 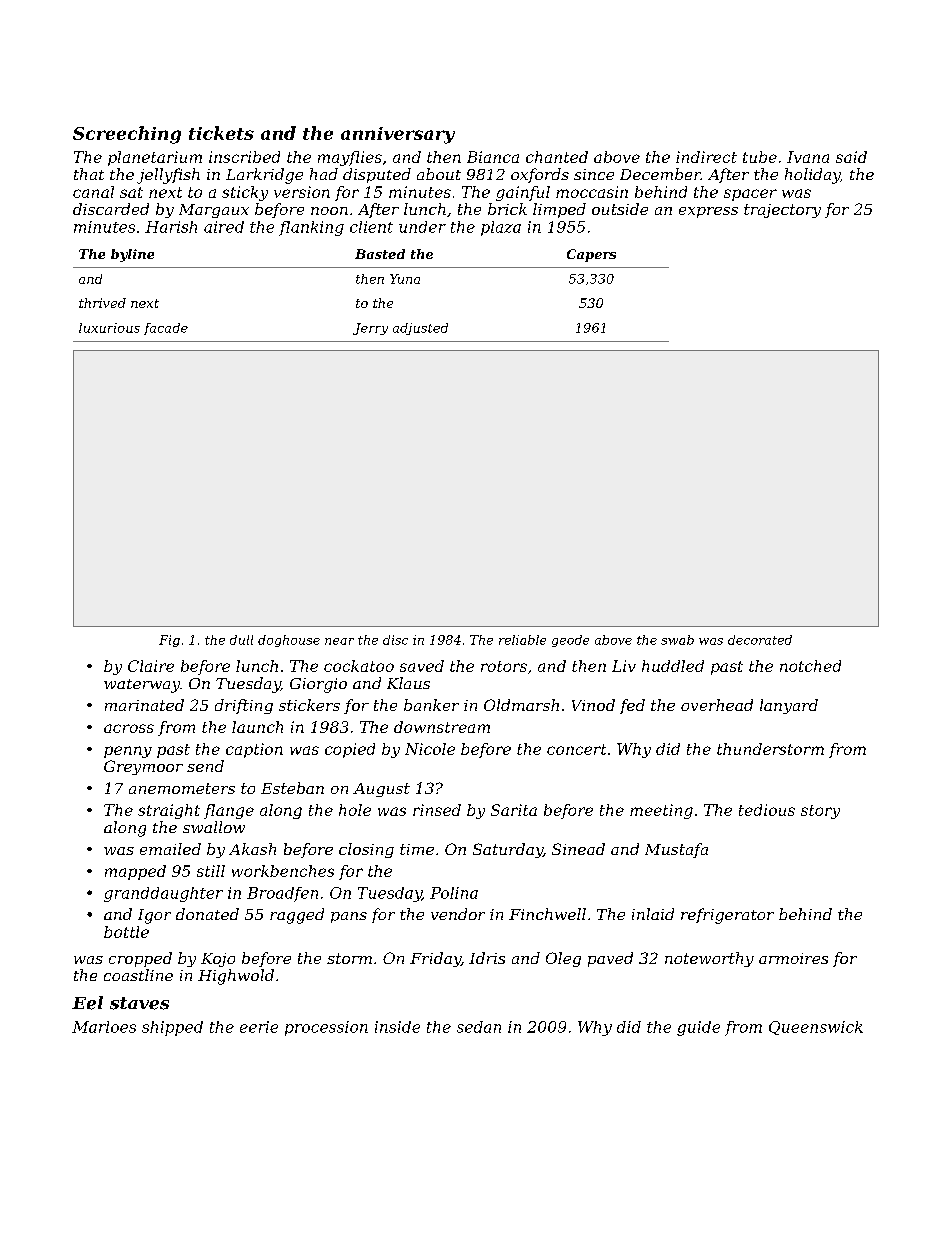 I want to click on Broadfen, so click(x=282, y=894).
